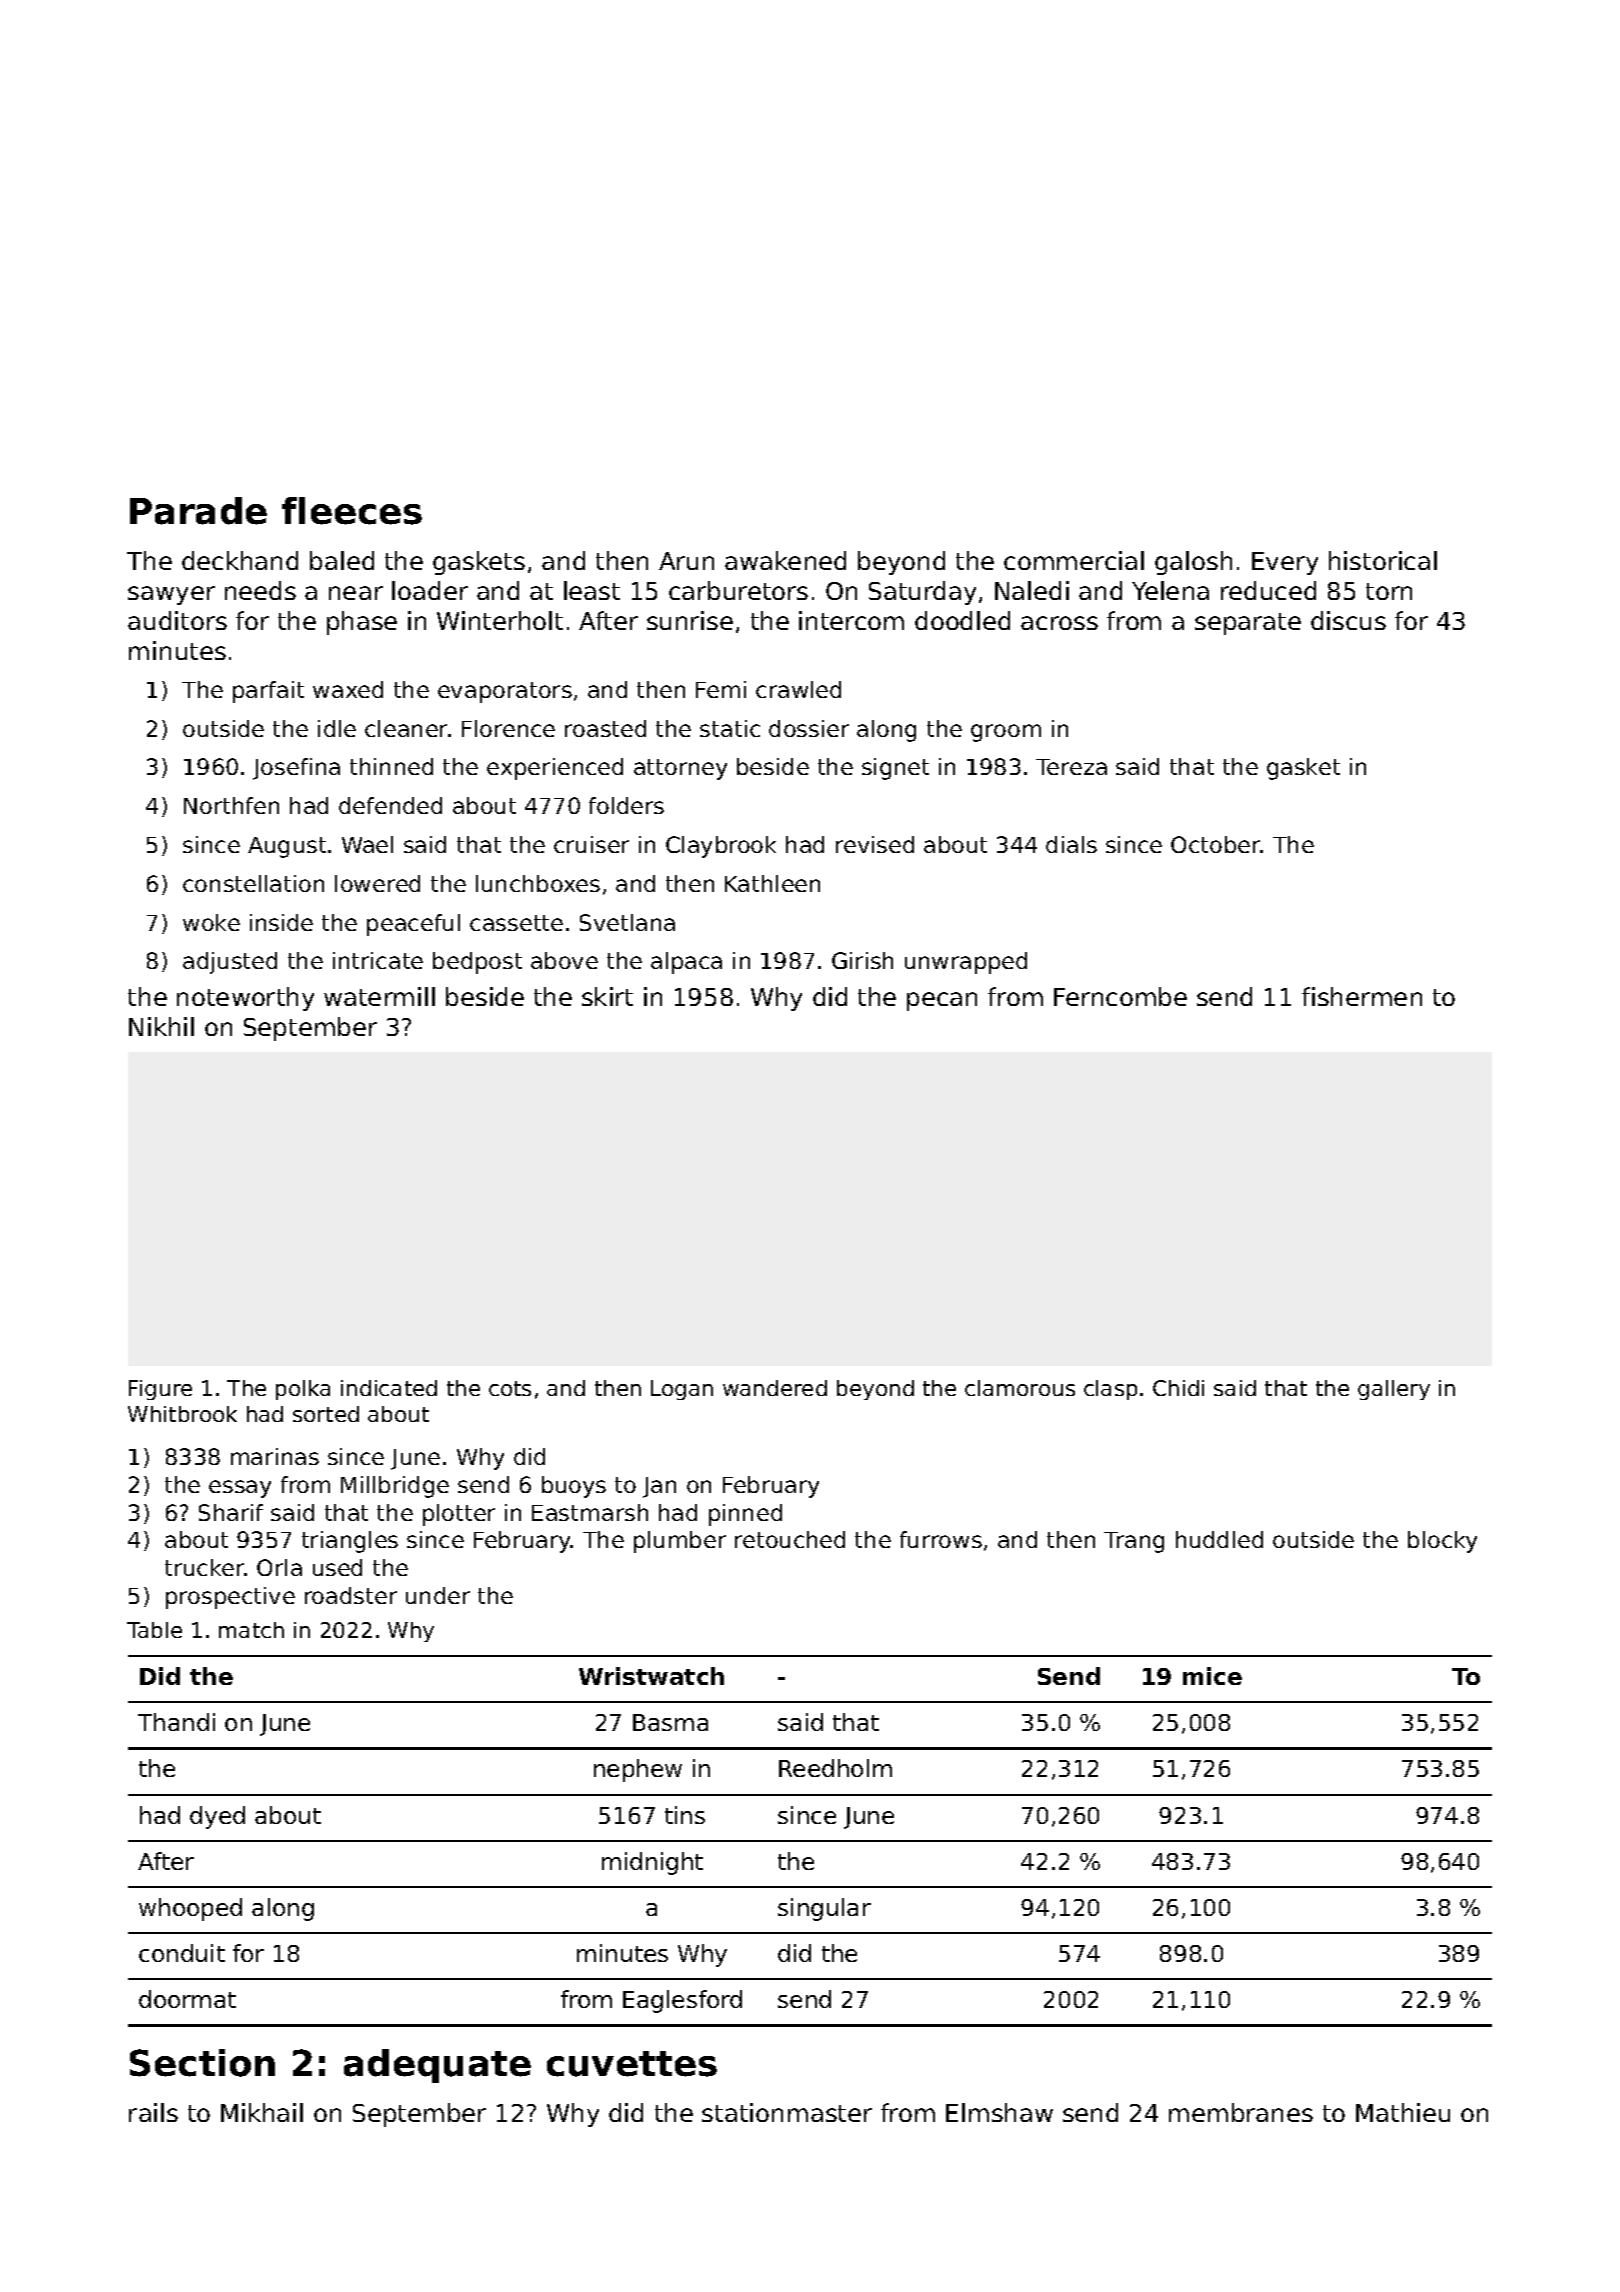 This screenshot has height=2292, width=1620. Describe the element at coordinates (154, 1630) in the screenshot. I see `Table` at that location.
